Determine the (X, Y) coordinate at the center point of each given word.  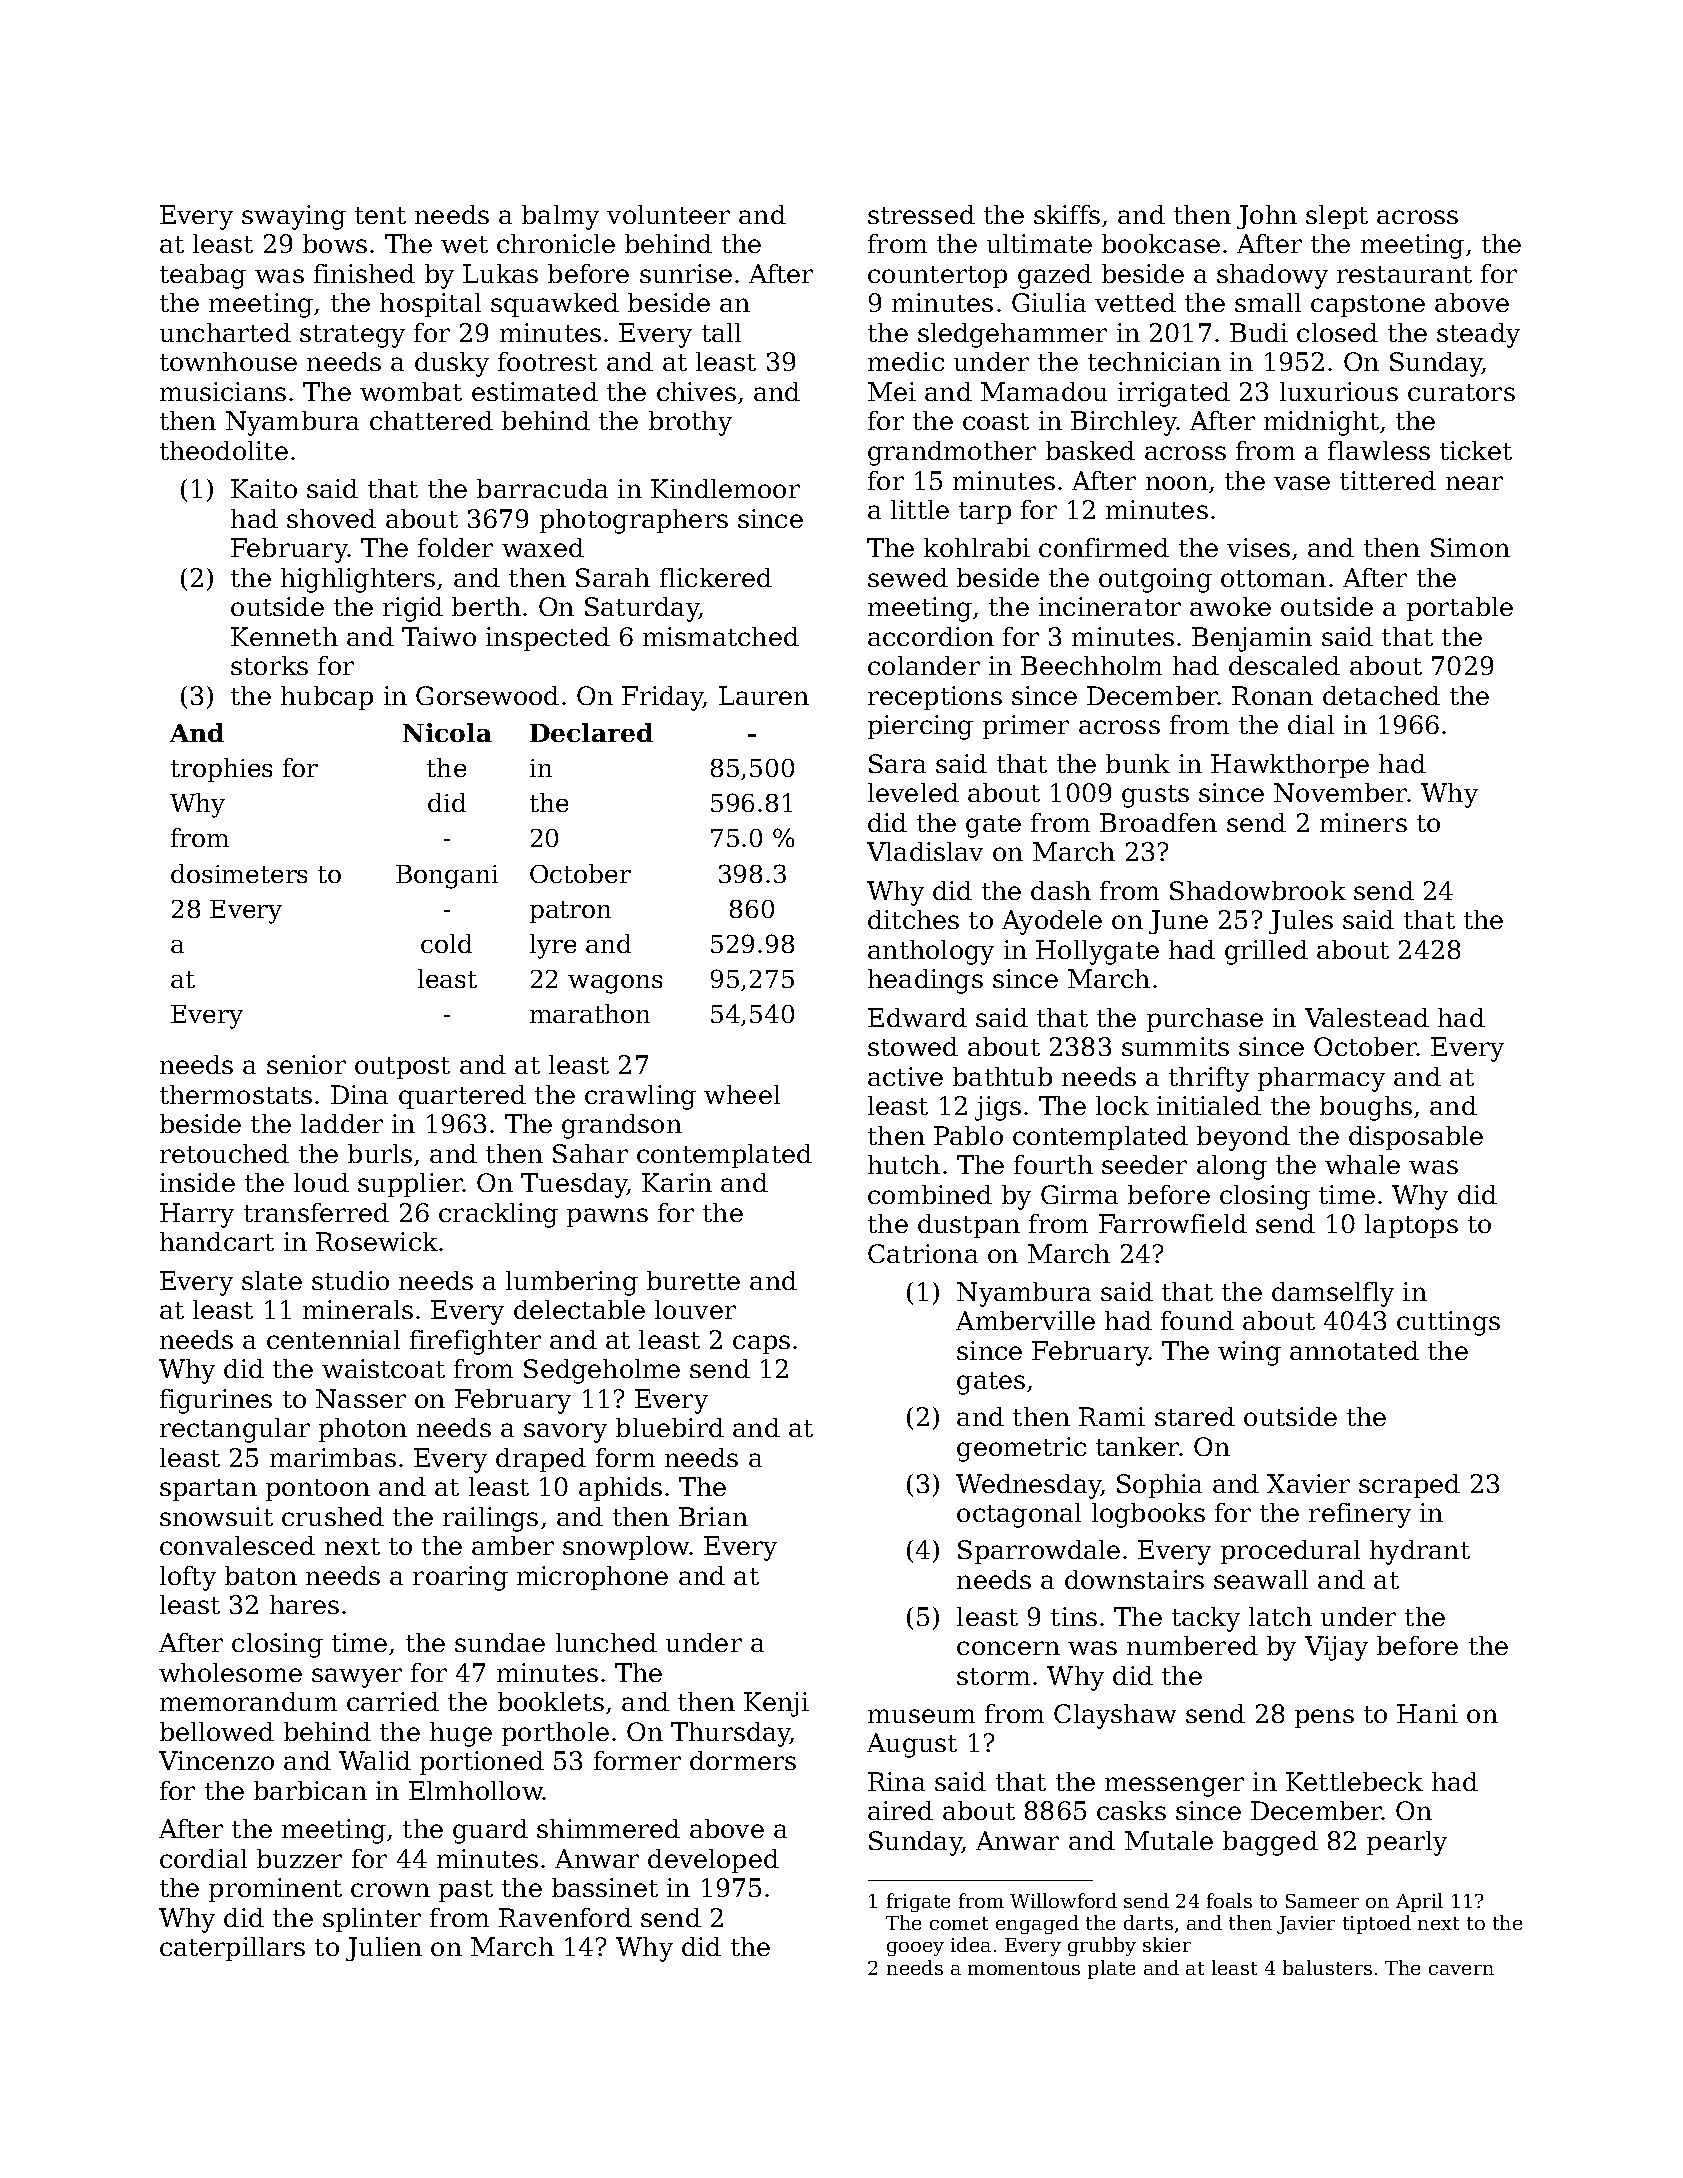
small (1268, 302)
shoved (331, 518)
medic (906, 361)
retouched (224, 1153)
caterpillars (232, 1949)
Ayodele (1052, 922)
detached (1381, 695)
